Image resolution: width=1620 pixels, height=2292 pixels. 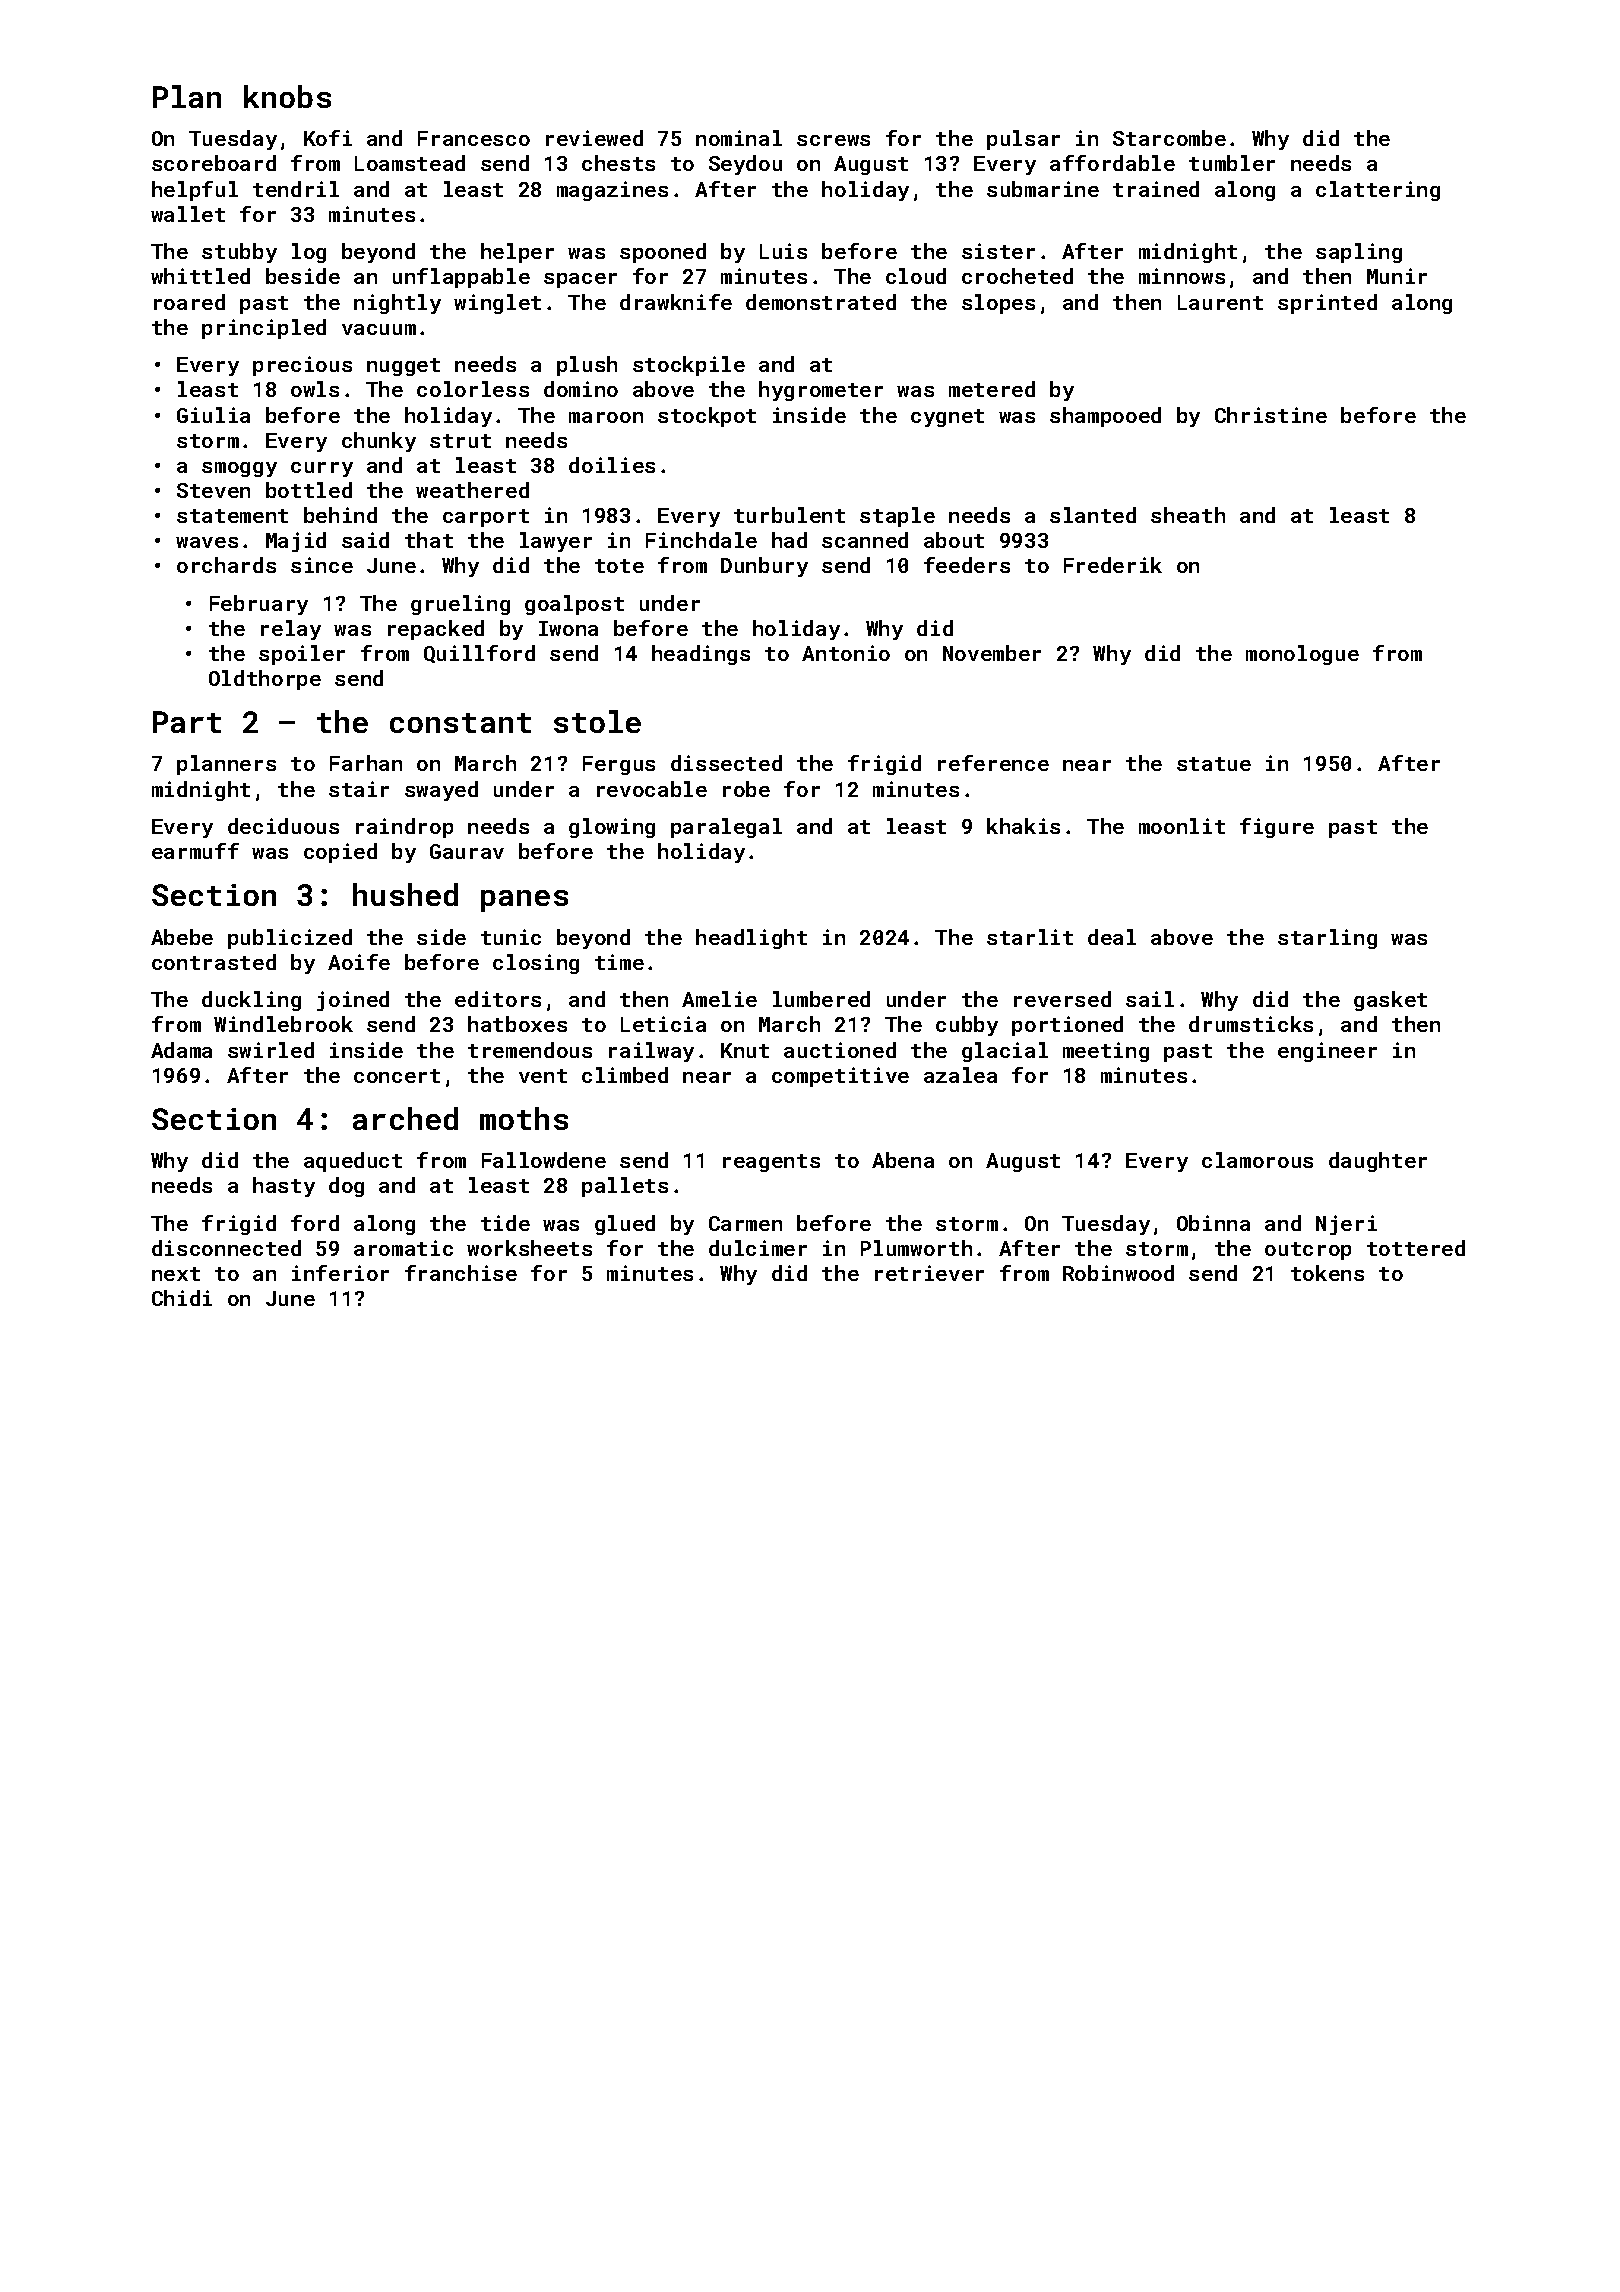 I want to click on trained, so click(x=1156, y=189).
